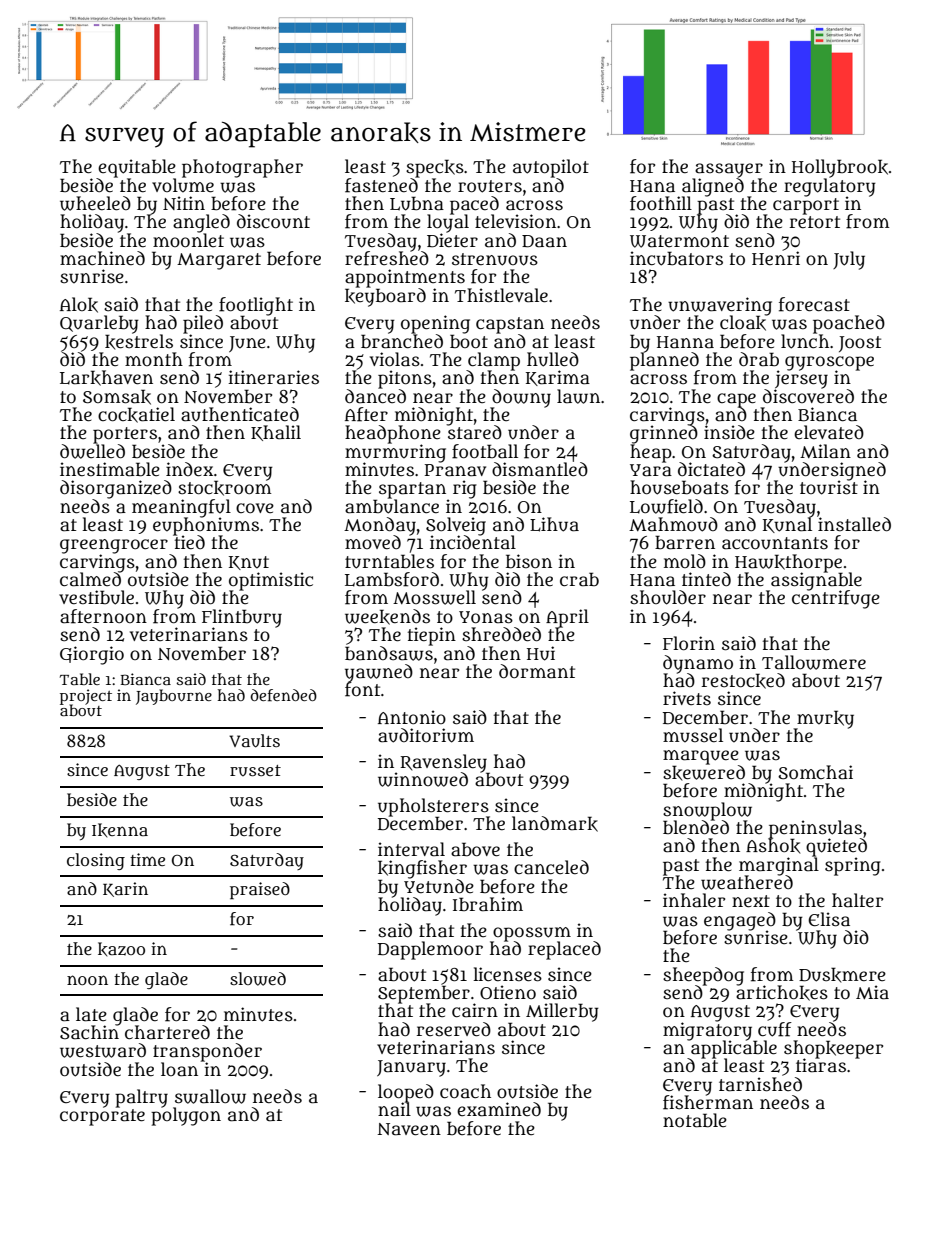  I want to click on machined, so click(102, 258).
